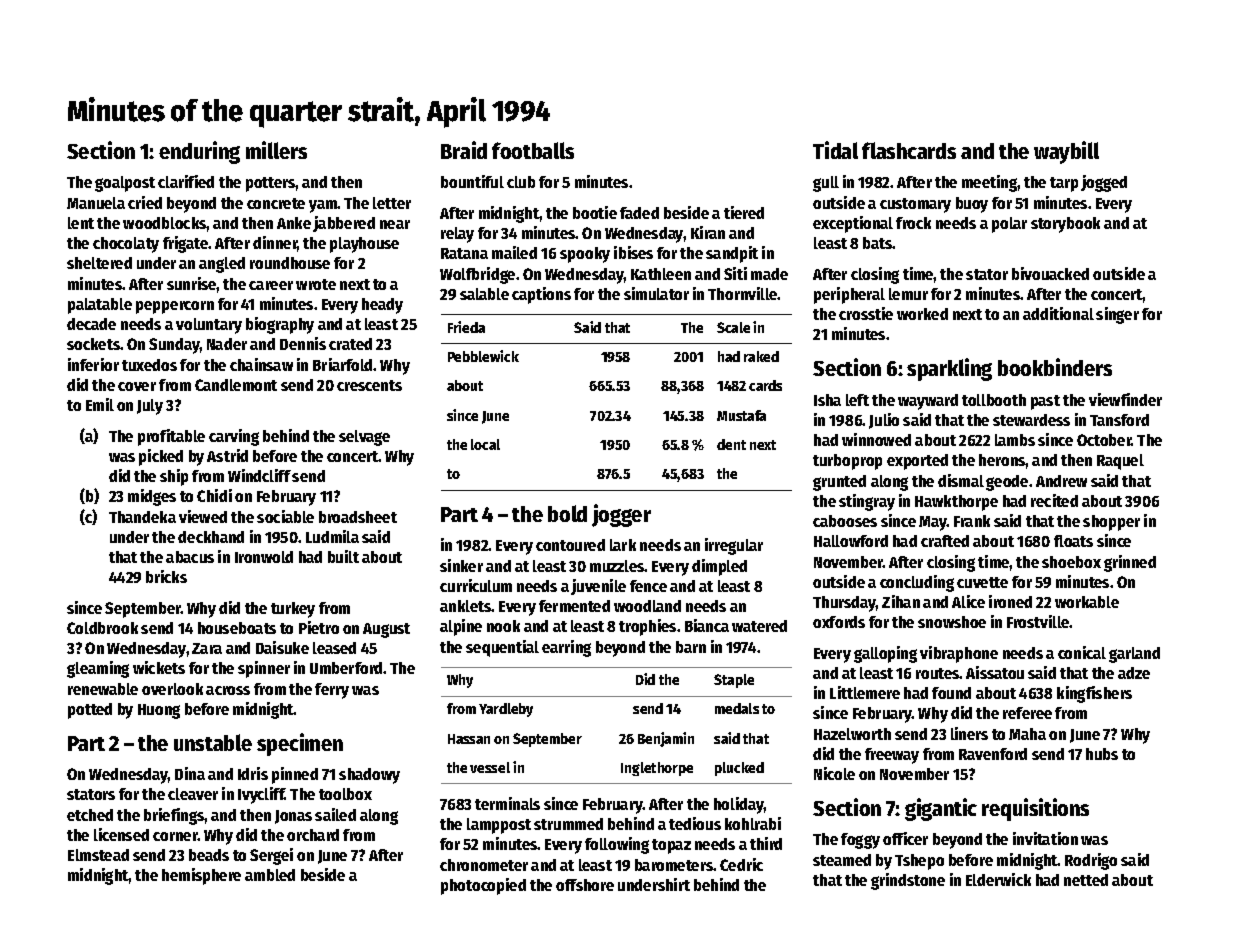 Image resolution: width=1233 pixels, height=952 pixels. I want to click on alpine, so click(461, 627).
